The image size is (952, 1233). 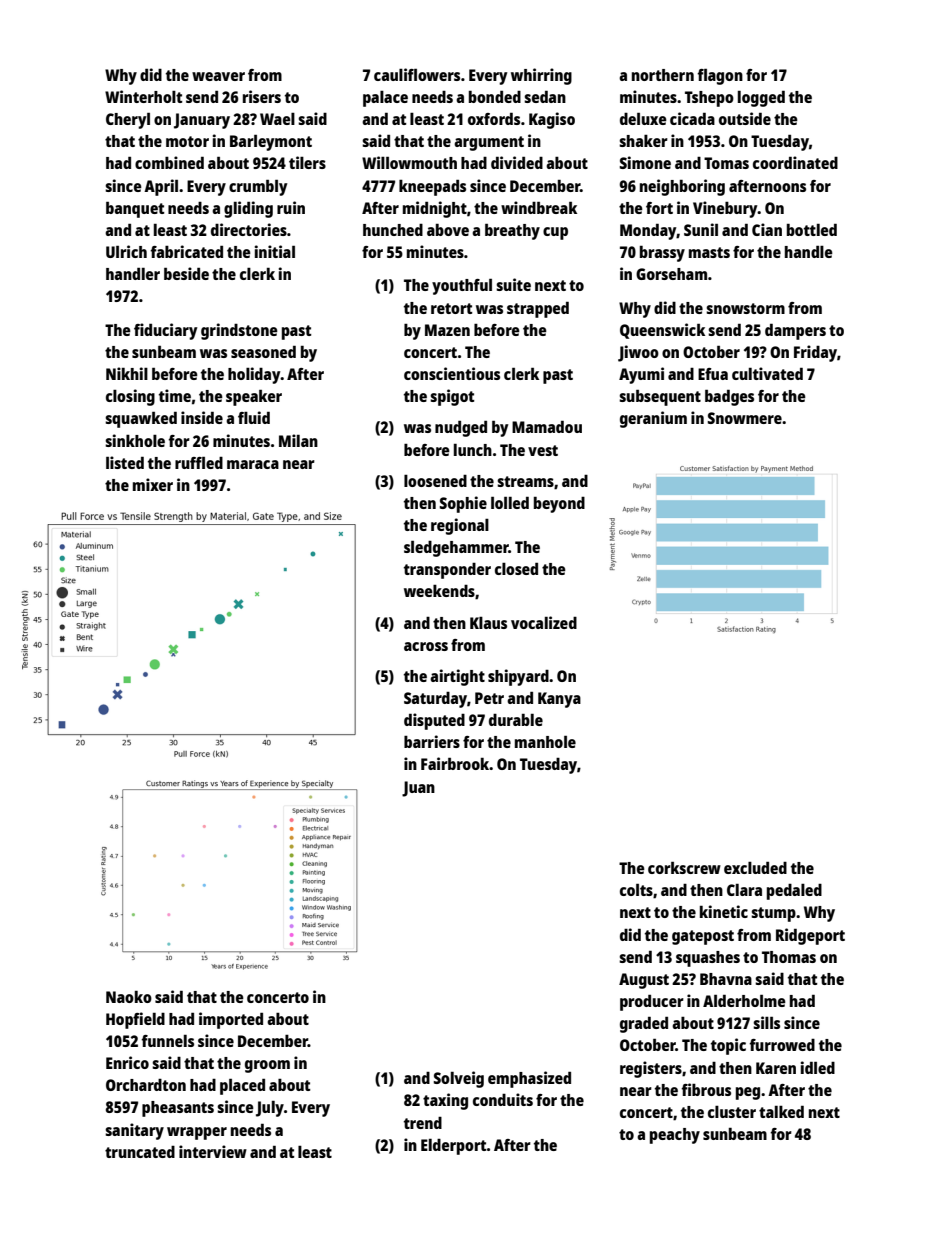 I want to click on pedaled, so click(x=794, y=892).
